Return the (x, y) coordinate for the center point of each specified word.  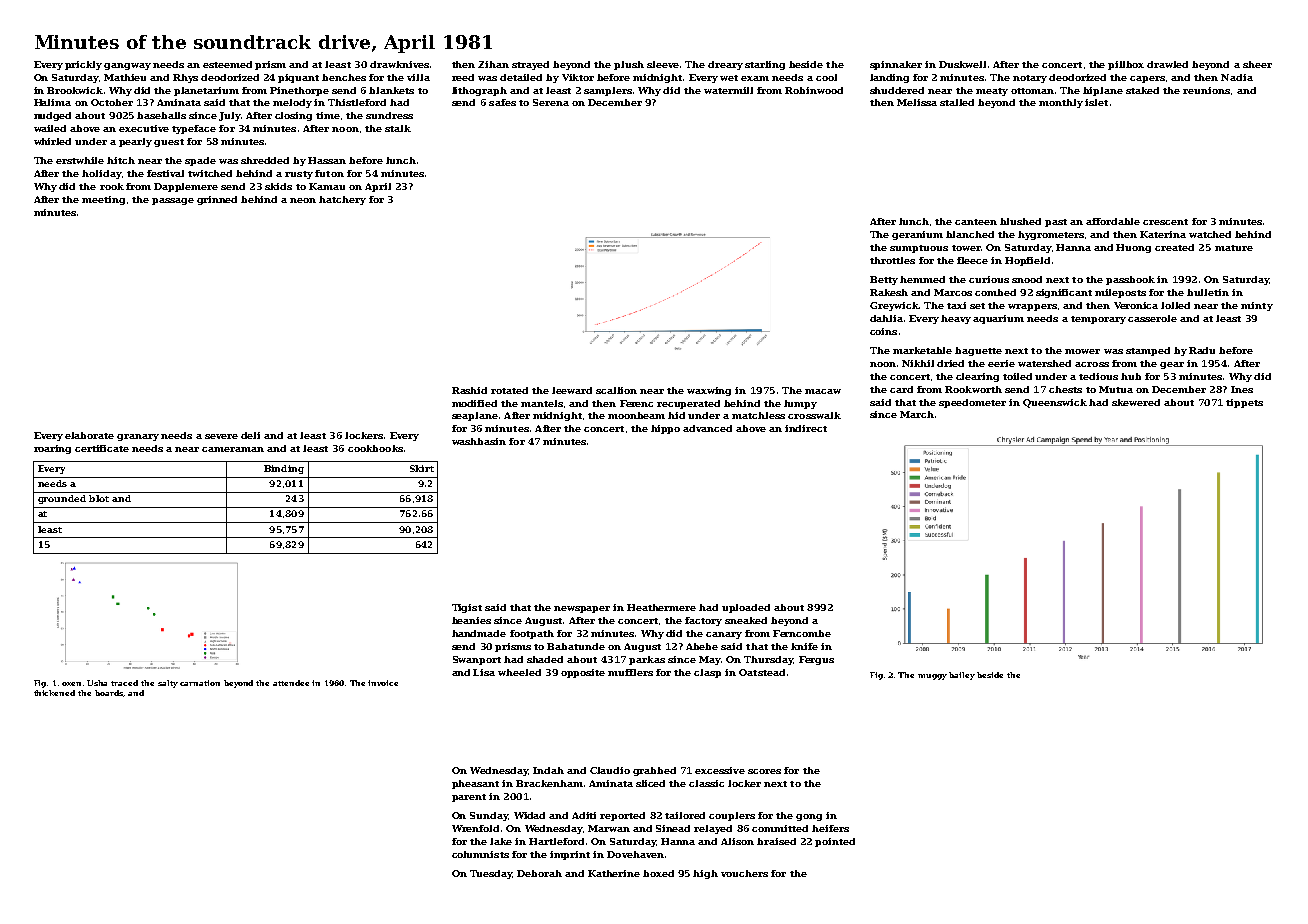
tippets (1244, 403)
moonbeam (636, 415)
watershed (1044, 363)
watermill (728, 90)
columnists (480, 854)
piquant (298, 78)
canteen (976, 222)
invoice (383, 683)
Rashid (469, 390)
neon (303, 200)
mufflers (630, 672)
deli (250, 435)
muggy (932, 677)
